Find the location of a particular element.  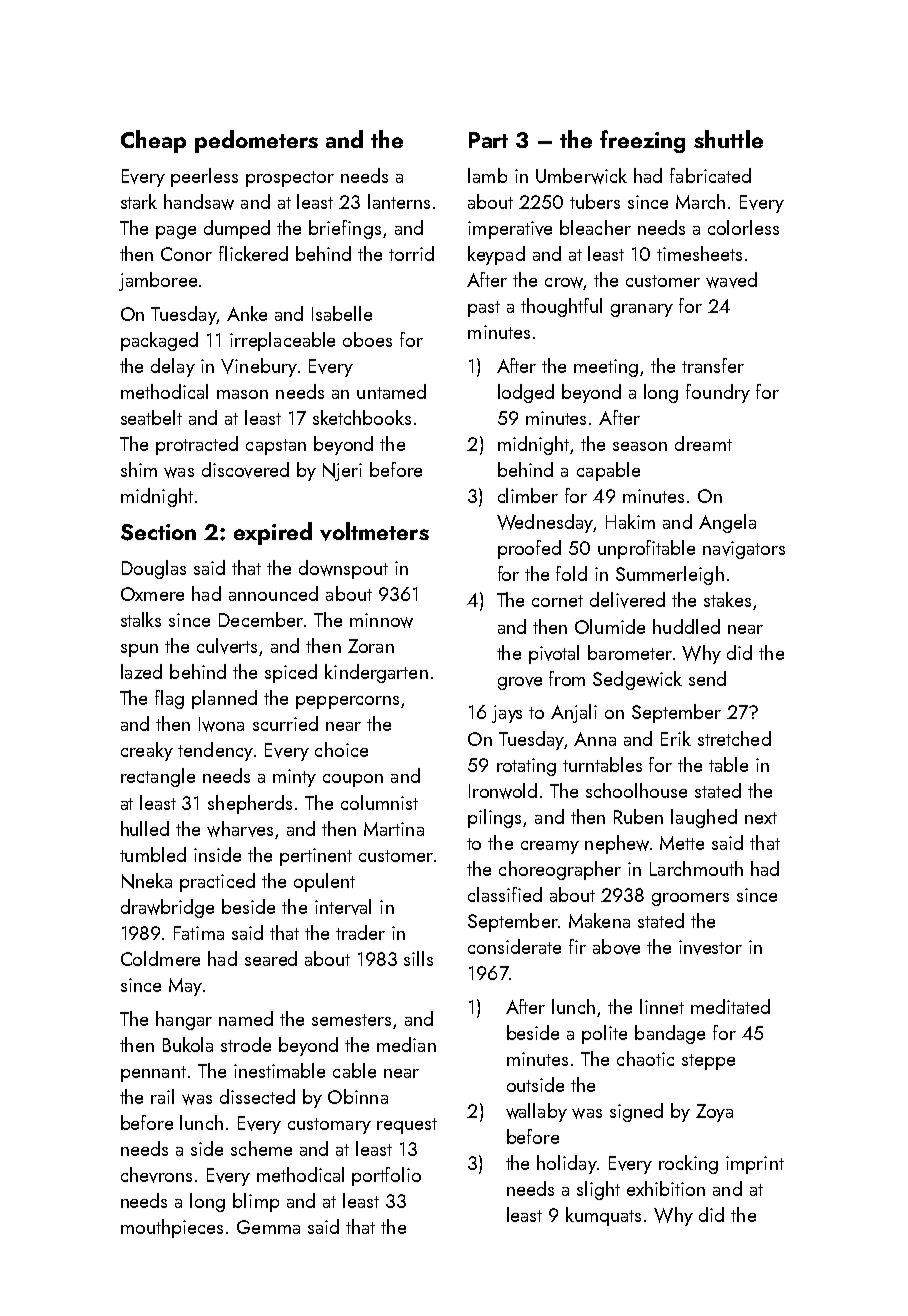

stakes is located at coordinates (727, 599).
